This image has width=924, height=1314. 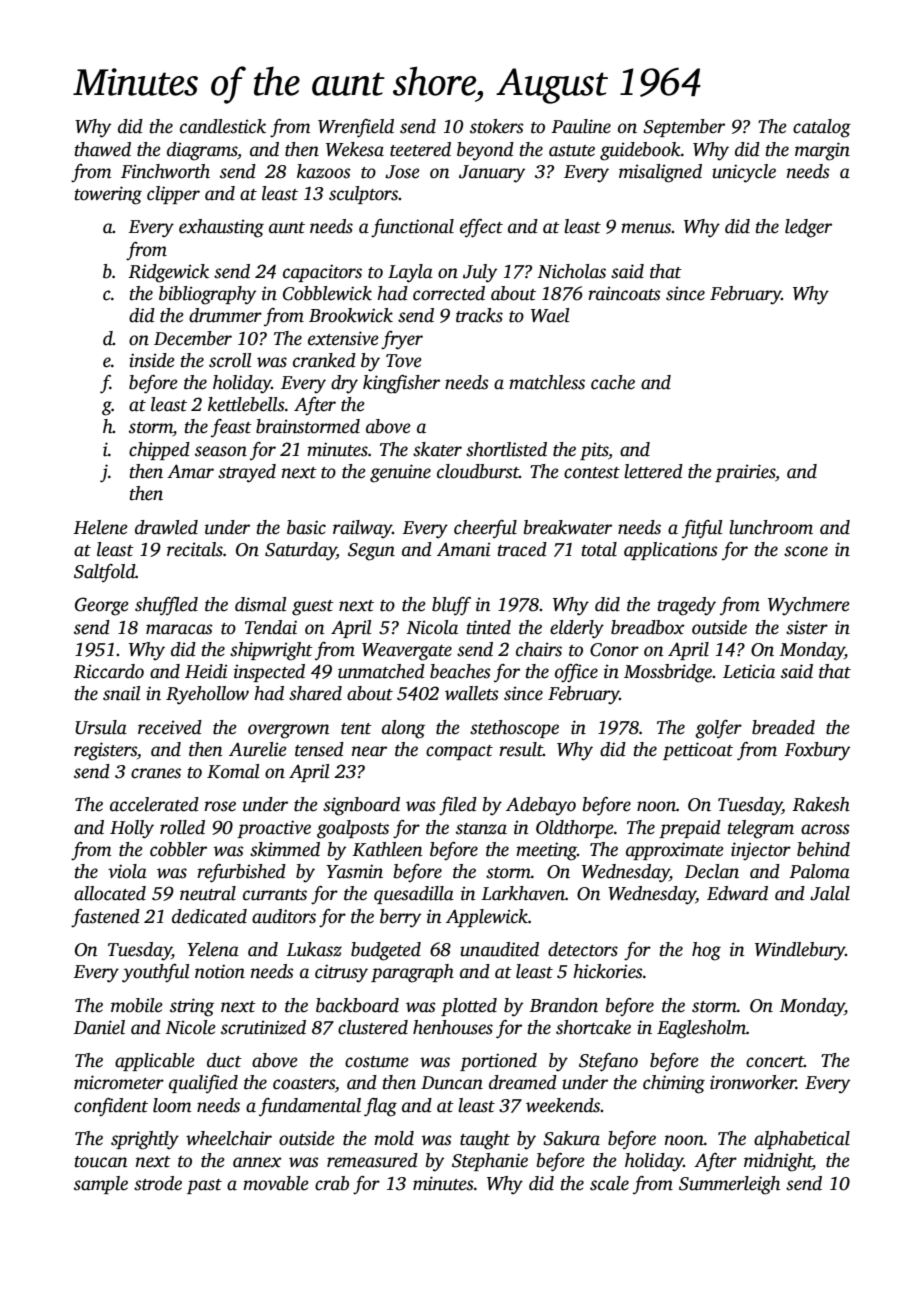 What do you see at coordinates (523, 893) in the image?
I see `Larkhaven` at bounding box center [523, 893].
